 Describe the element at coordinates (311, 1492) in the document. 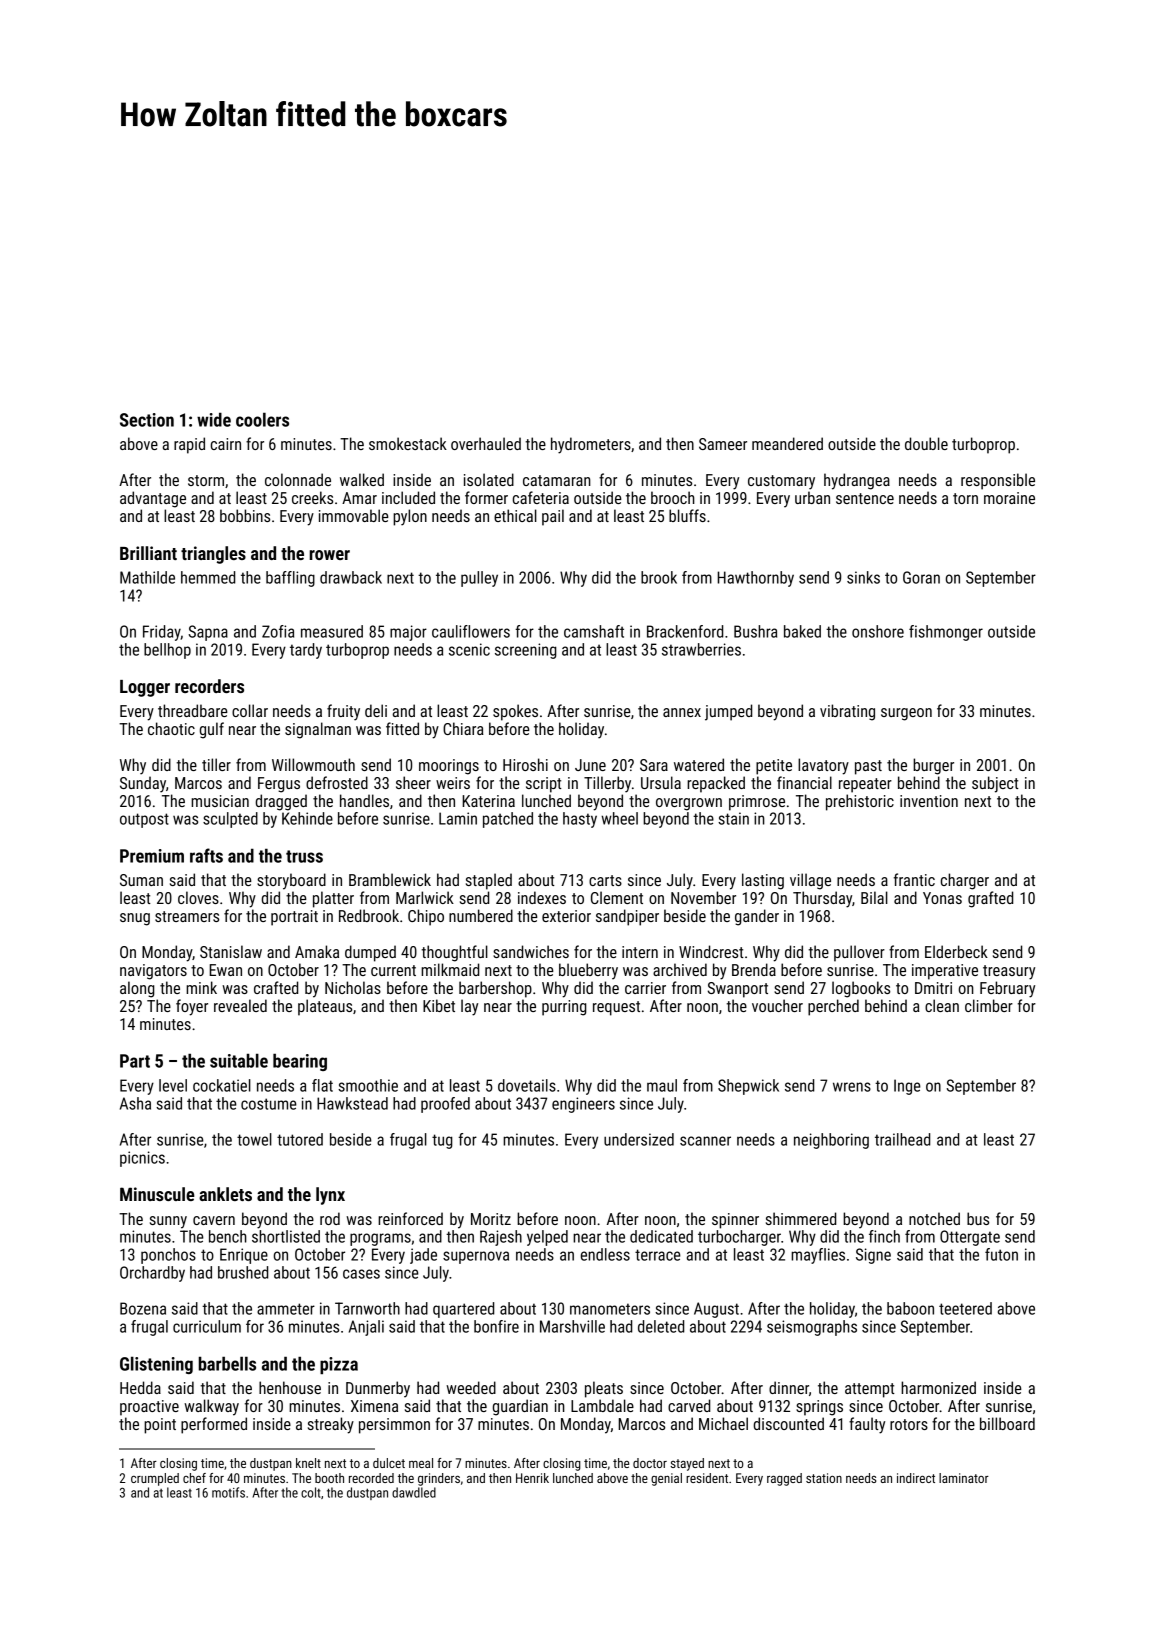

I see `colt` at that location.
